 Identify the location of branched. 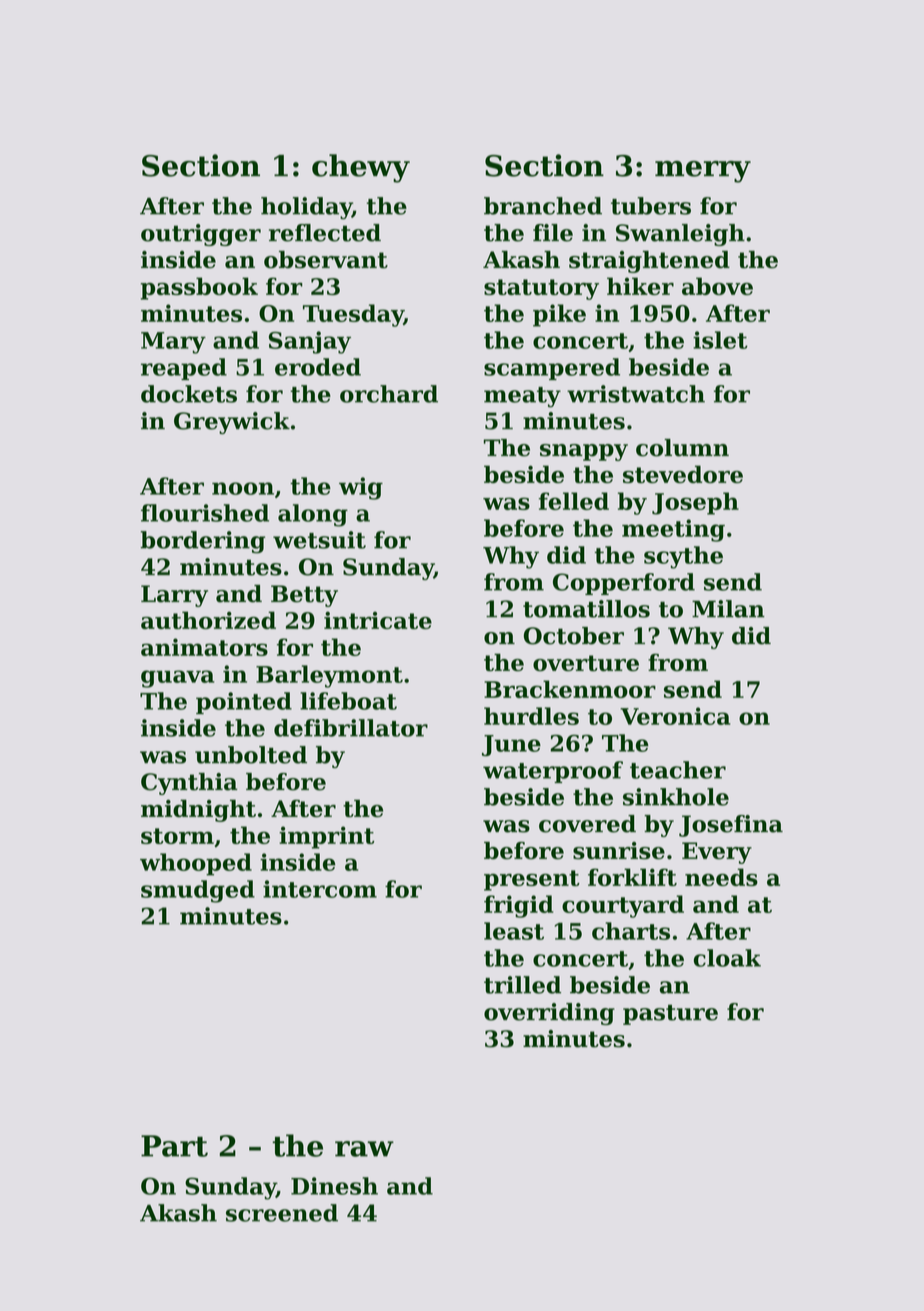
(543, 206).
